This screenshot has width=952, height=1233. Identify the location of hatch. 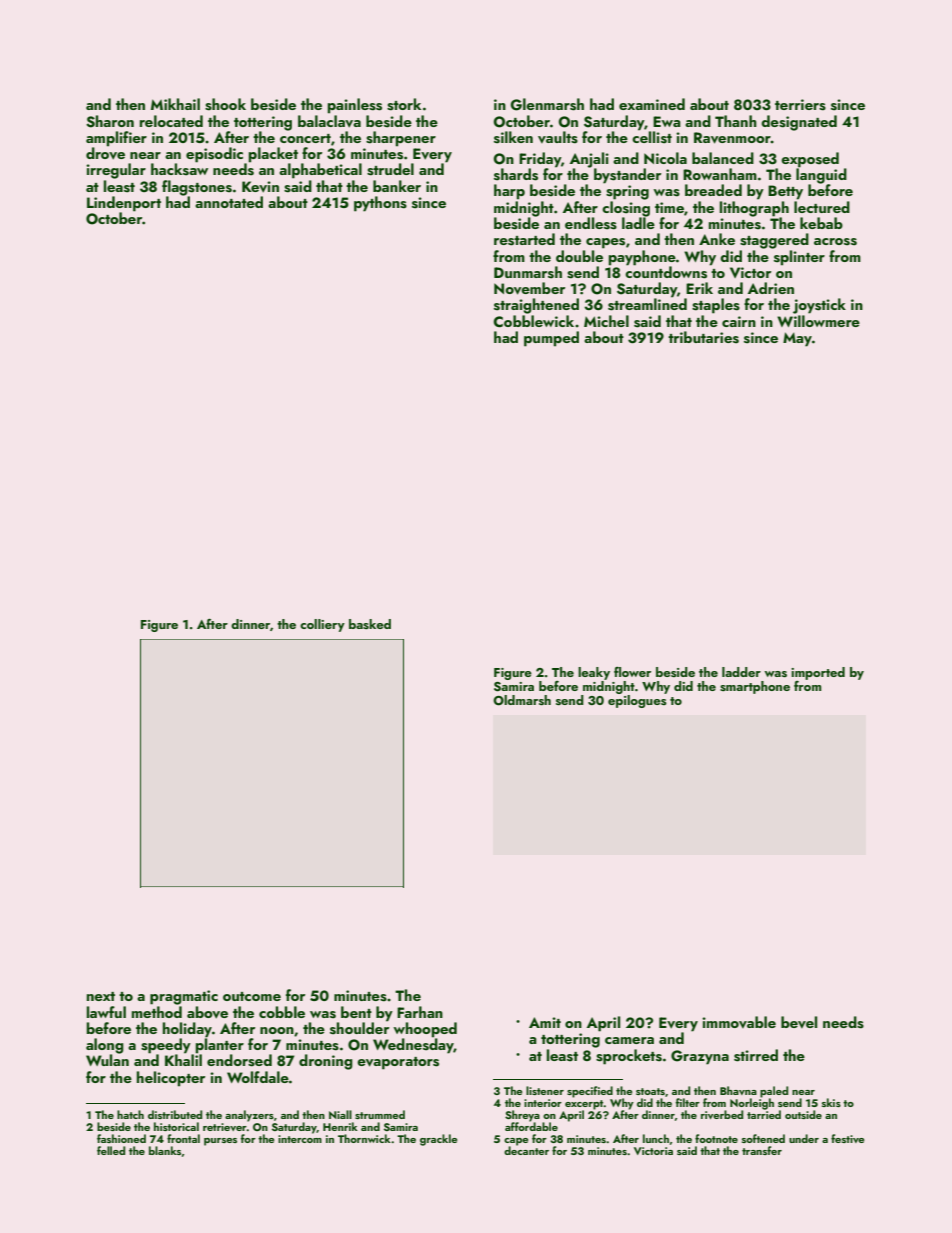
(130, 1114).
